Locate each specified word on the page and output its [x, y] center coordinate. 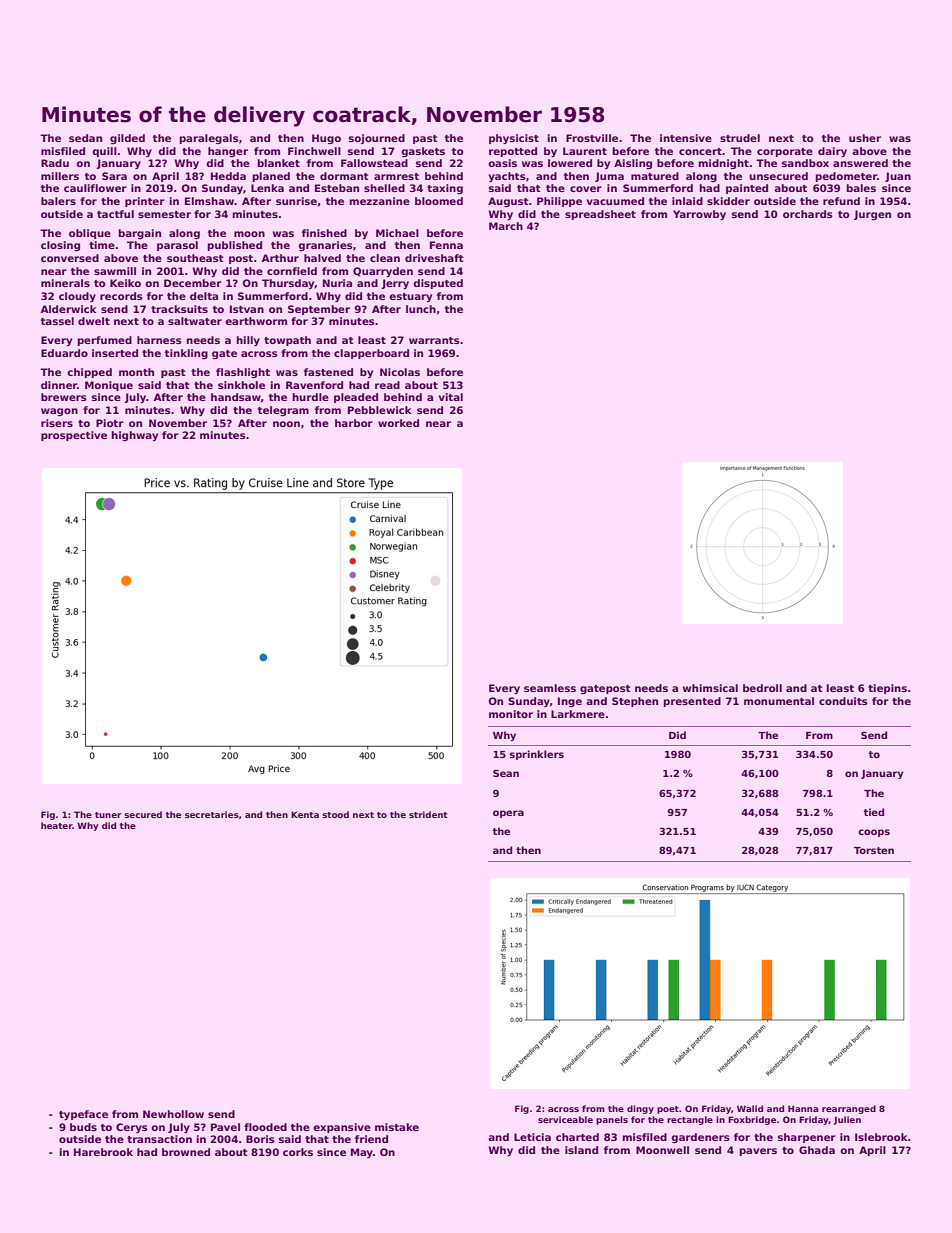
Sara [114, 176]
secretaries [212, 814]
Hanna [803, 1108]
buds [83, 1127]
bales [861, 188]
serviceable [565, 1119]
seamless [550, 688]
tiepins [887, 689]
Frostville [592, 138]
